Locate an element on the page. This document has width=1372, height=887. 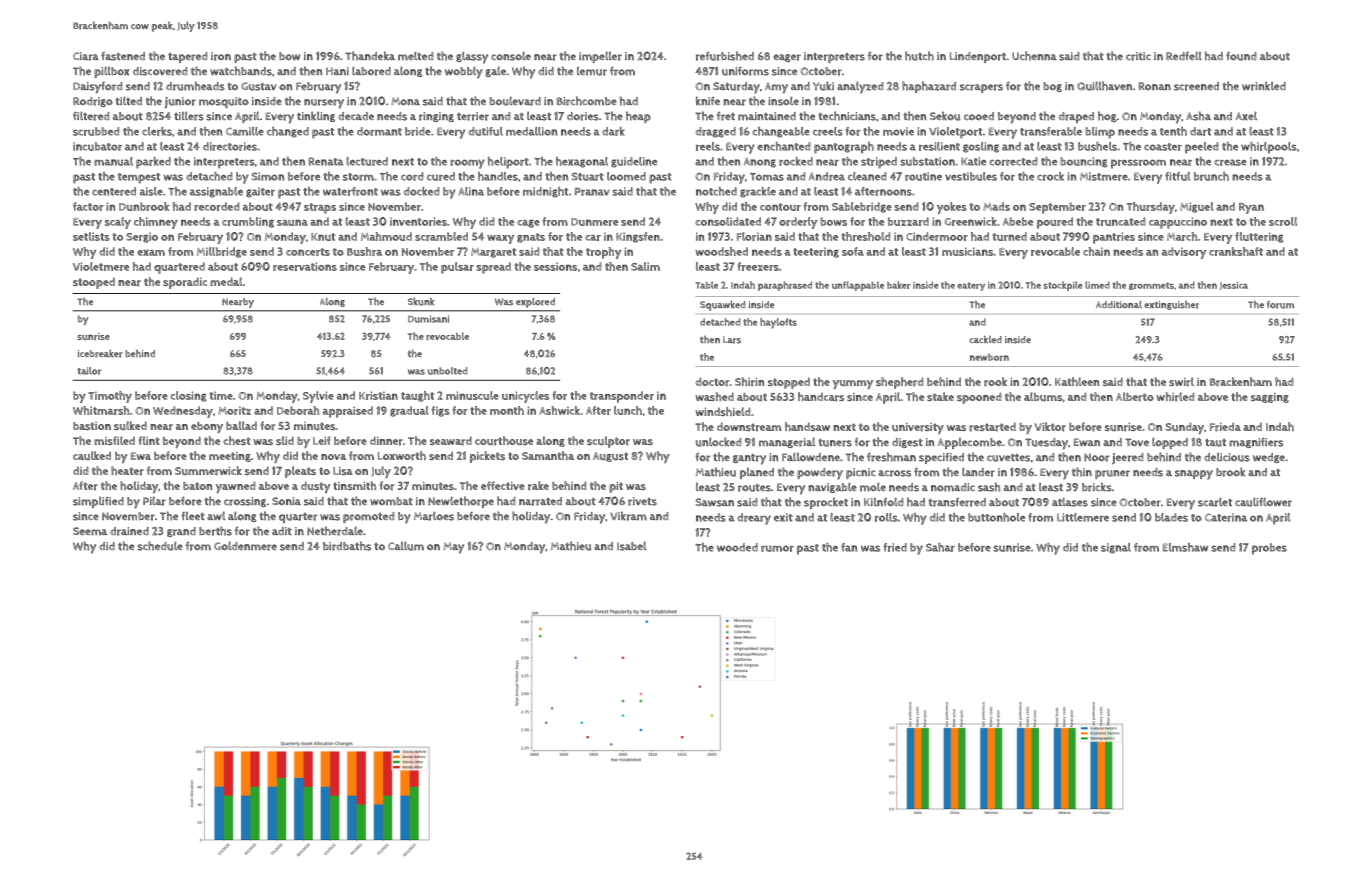
Uchenna is located at coordinates (1034, 56).
